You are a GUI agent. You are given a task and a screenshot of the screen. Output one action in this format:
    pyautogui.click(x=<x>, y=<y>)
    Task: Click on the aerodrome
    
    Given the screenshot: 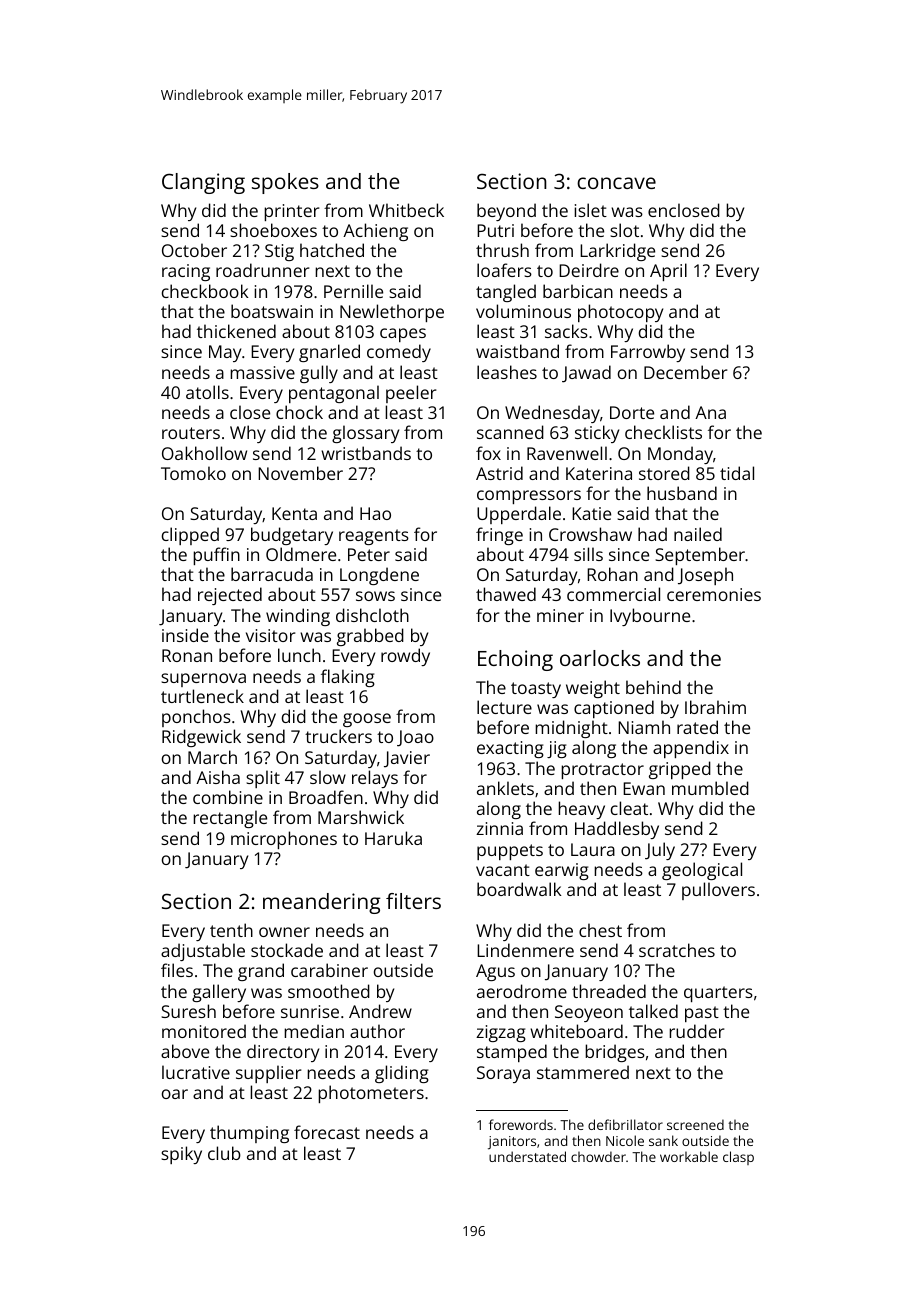 What is the action you would take?
    pyautogui.click(x=522, y=991)
